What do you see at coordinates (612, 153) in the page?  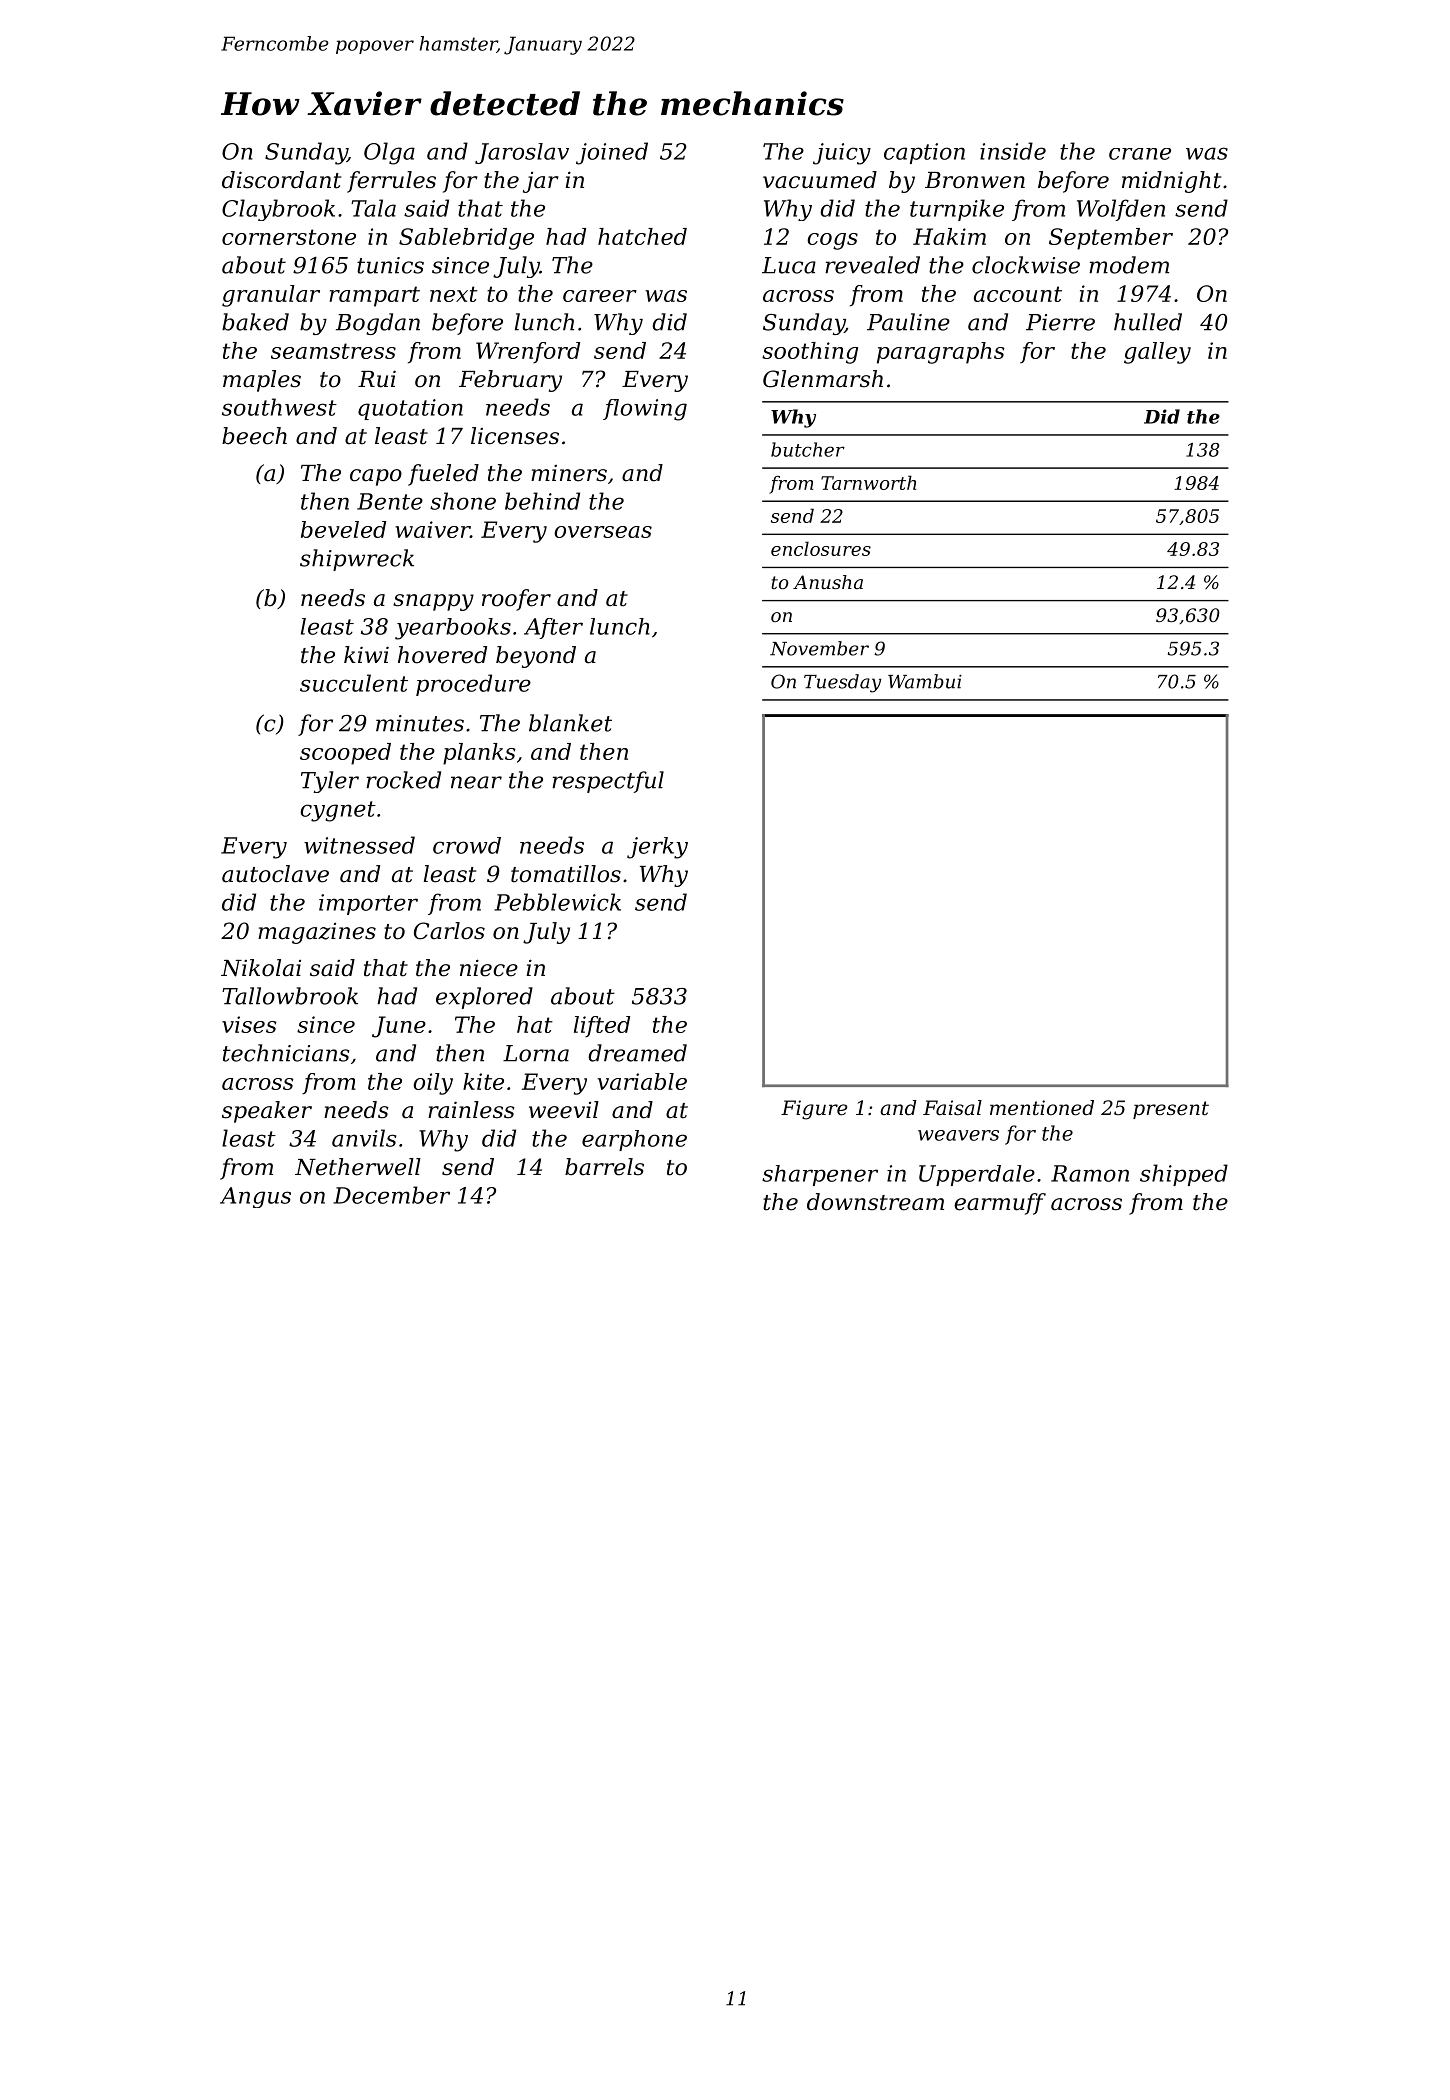 I see `joined` at bounding box center [612, 153].
